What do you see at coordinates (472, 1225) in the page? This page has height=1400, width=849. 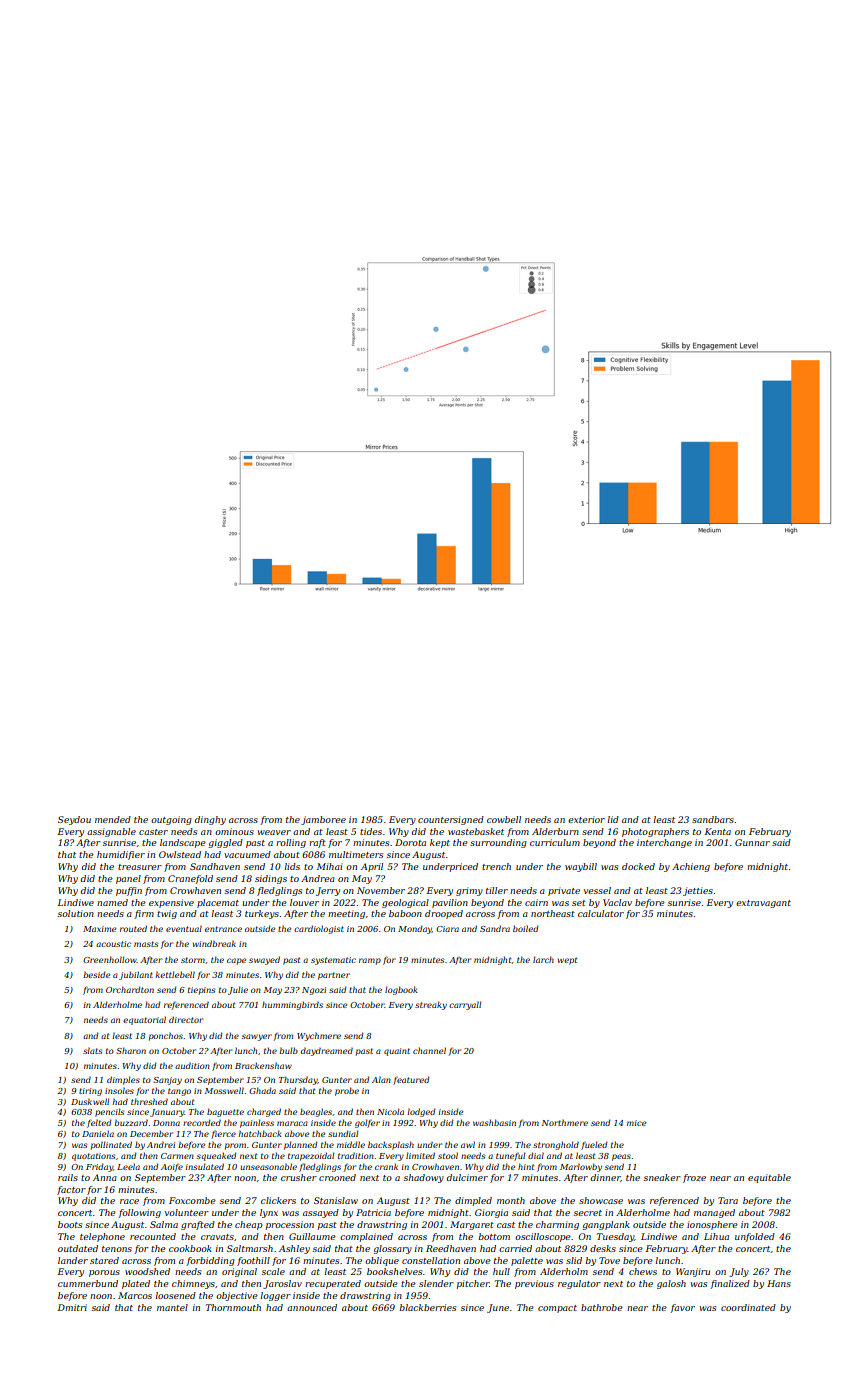 I see `Margaret` at bounding box center [472, 1225].
